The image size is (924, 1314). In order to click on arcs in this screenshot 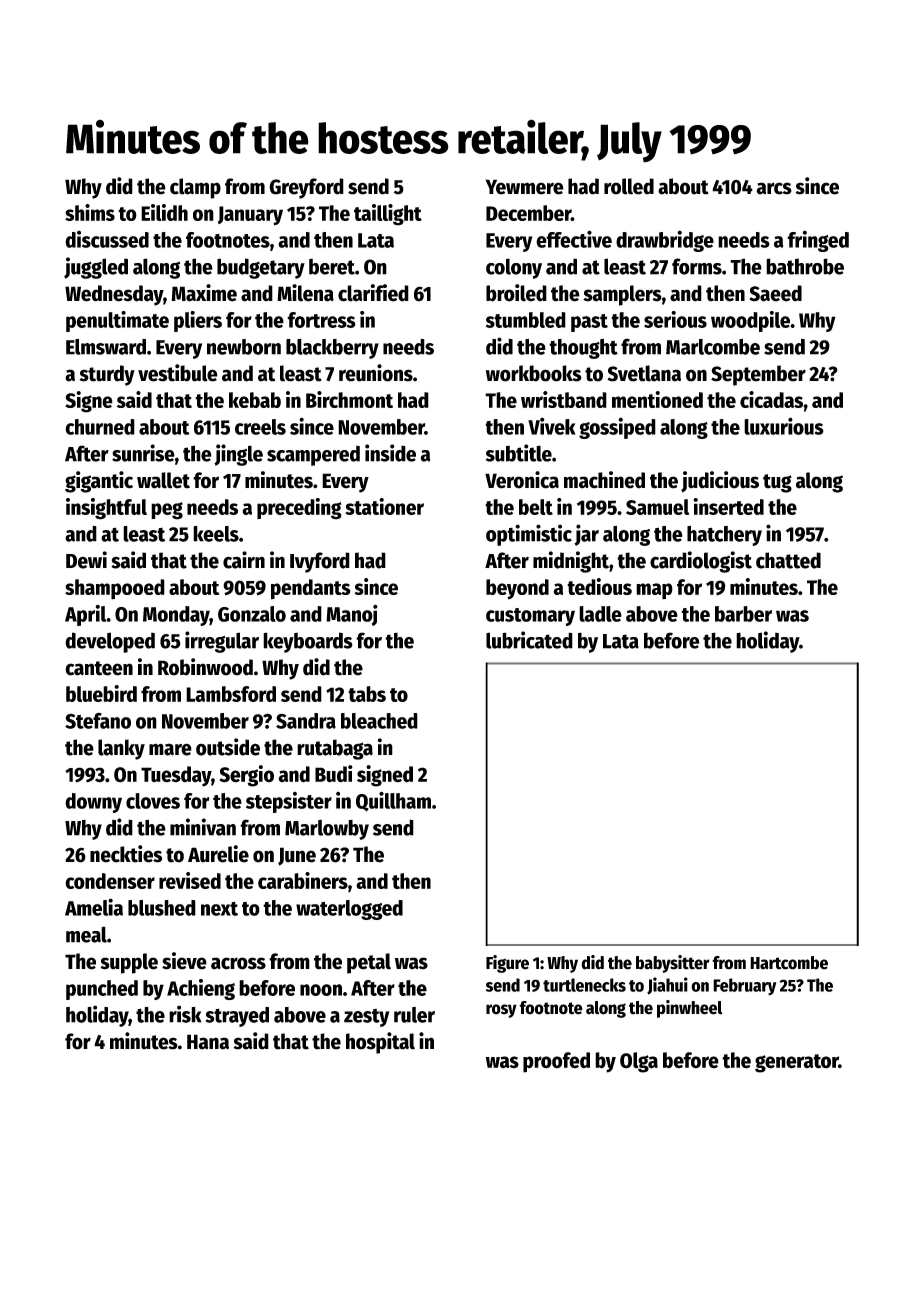, I will do `click(774, 188)`.
